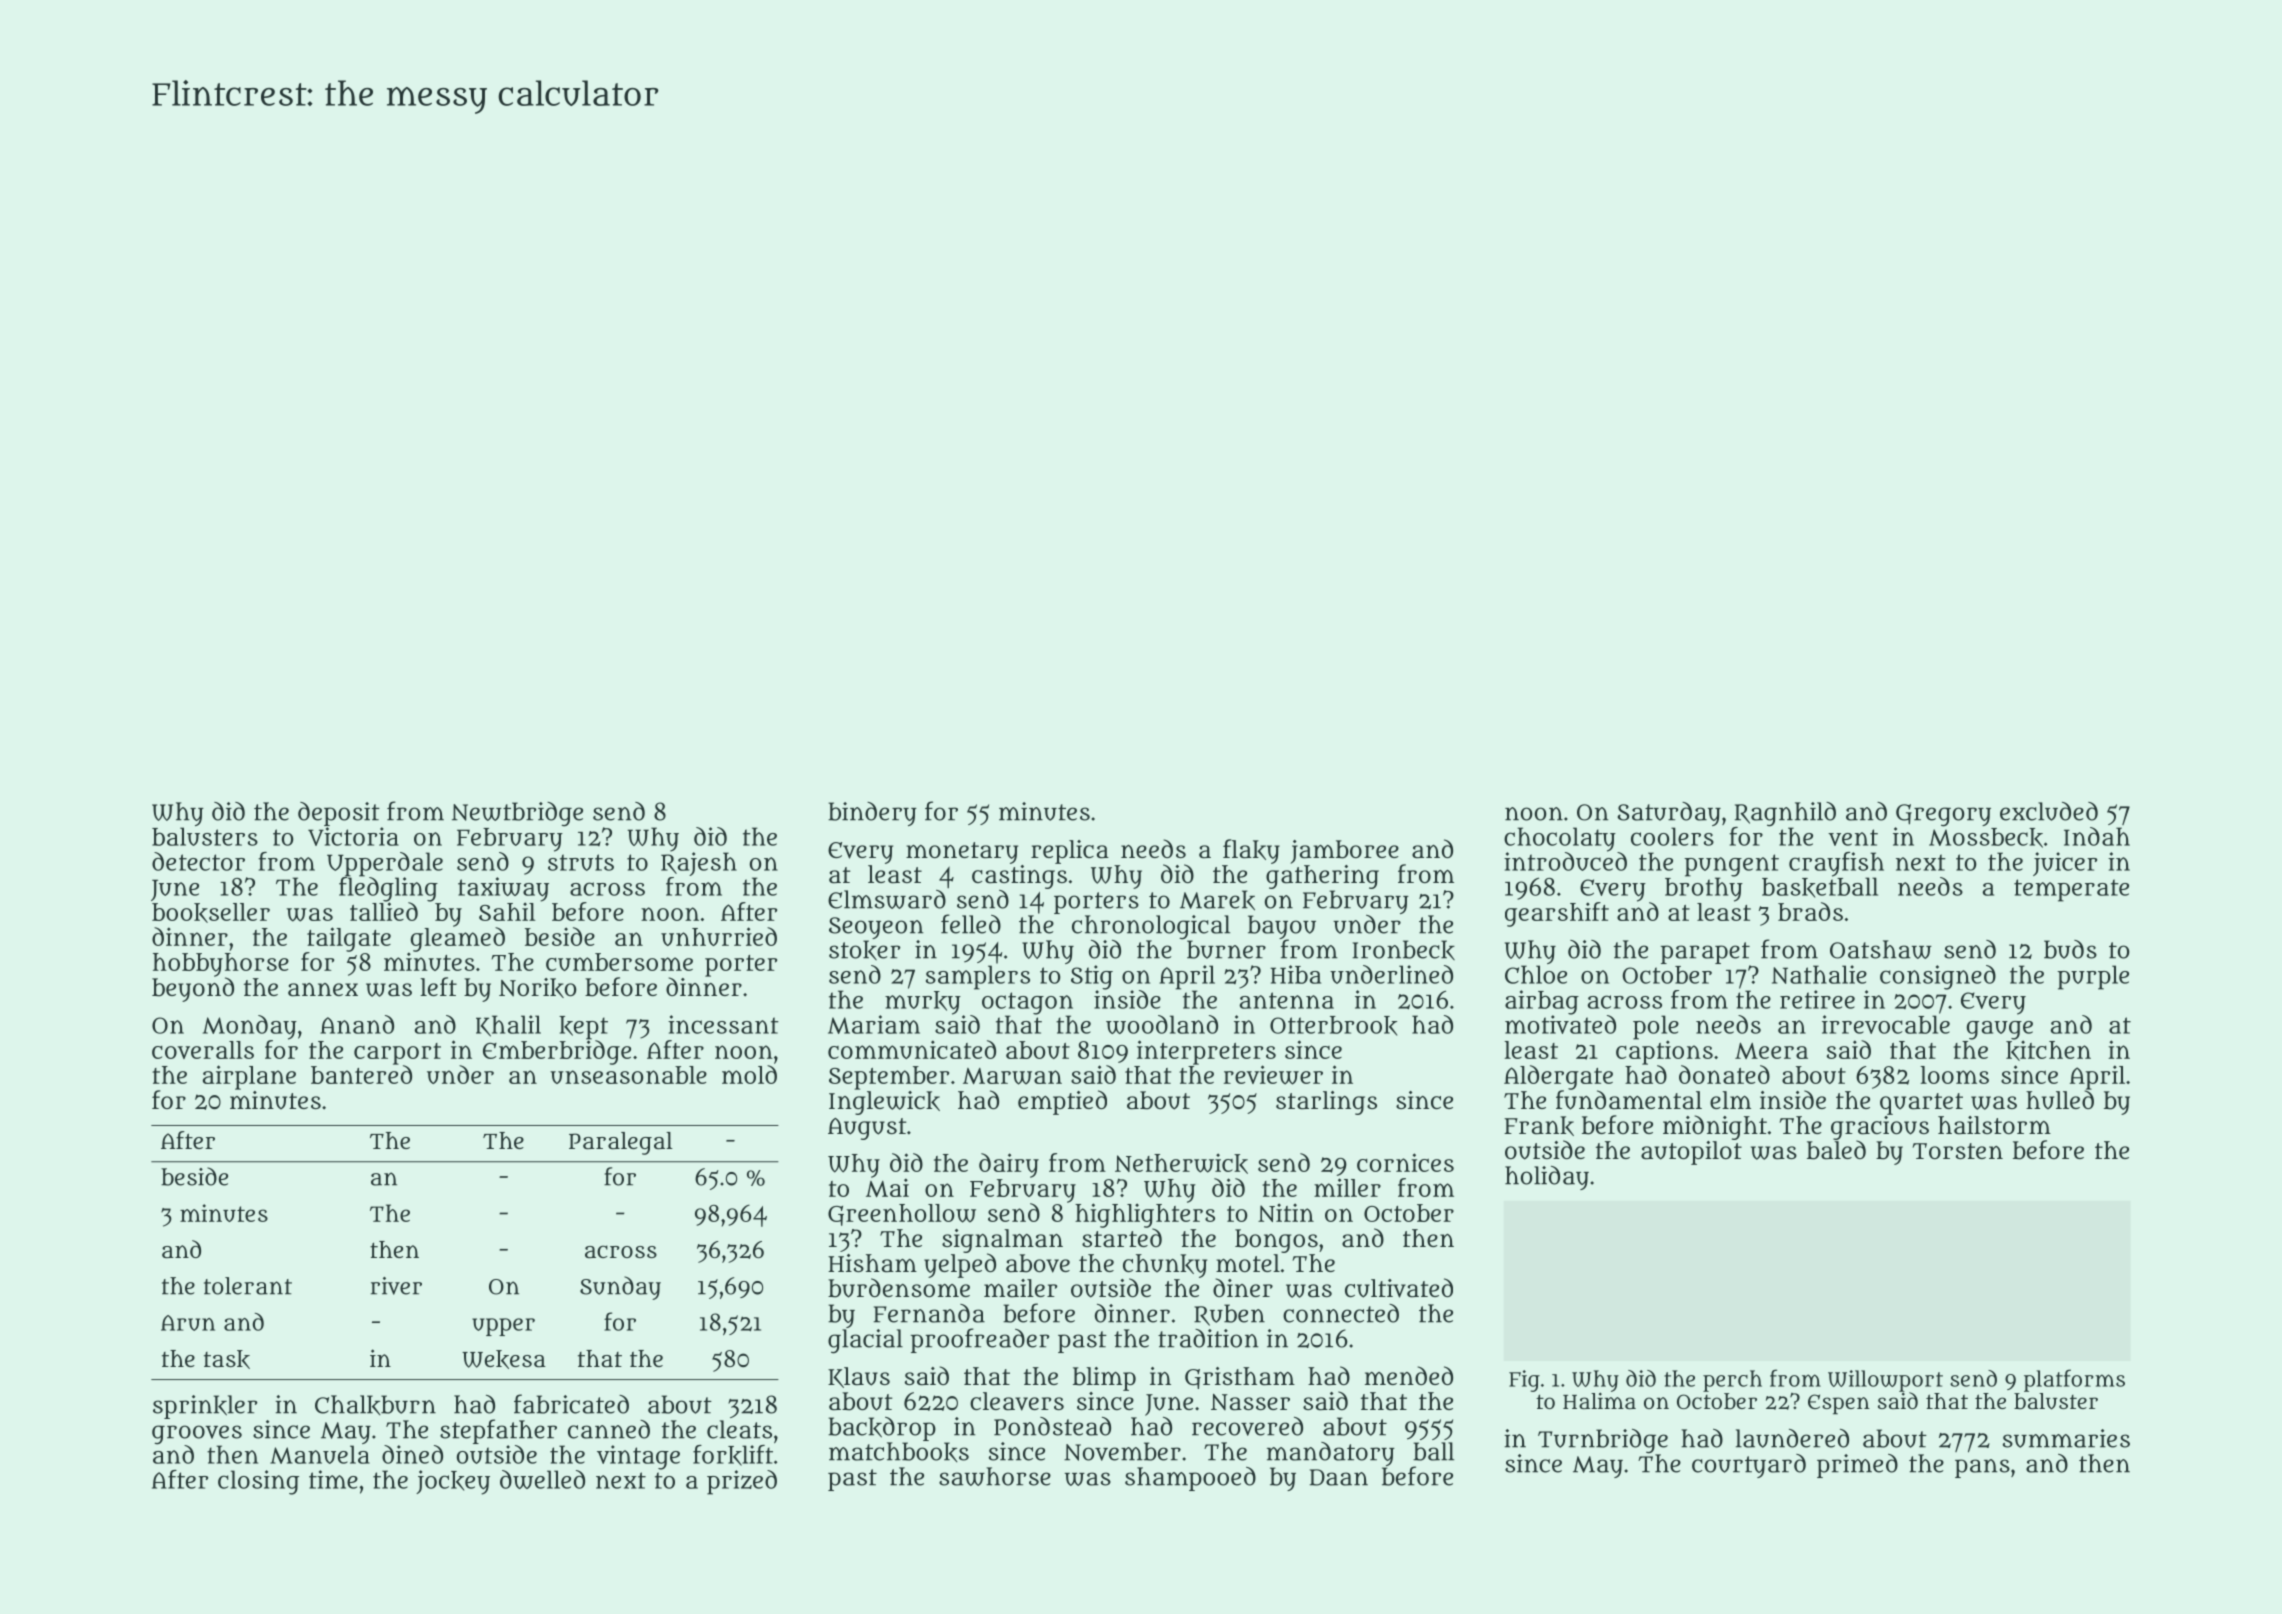 This document has height=1614, width=2282. I want to click on cultivated, so click(1399, 1288).
